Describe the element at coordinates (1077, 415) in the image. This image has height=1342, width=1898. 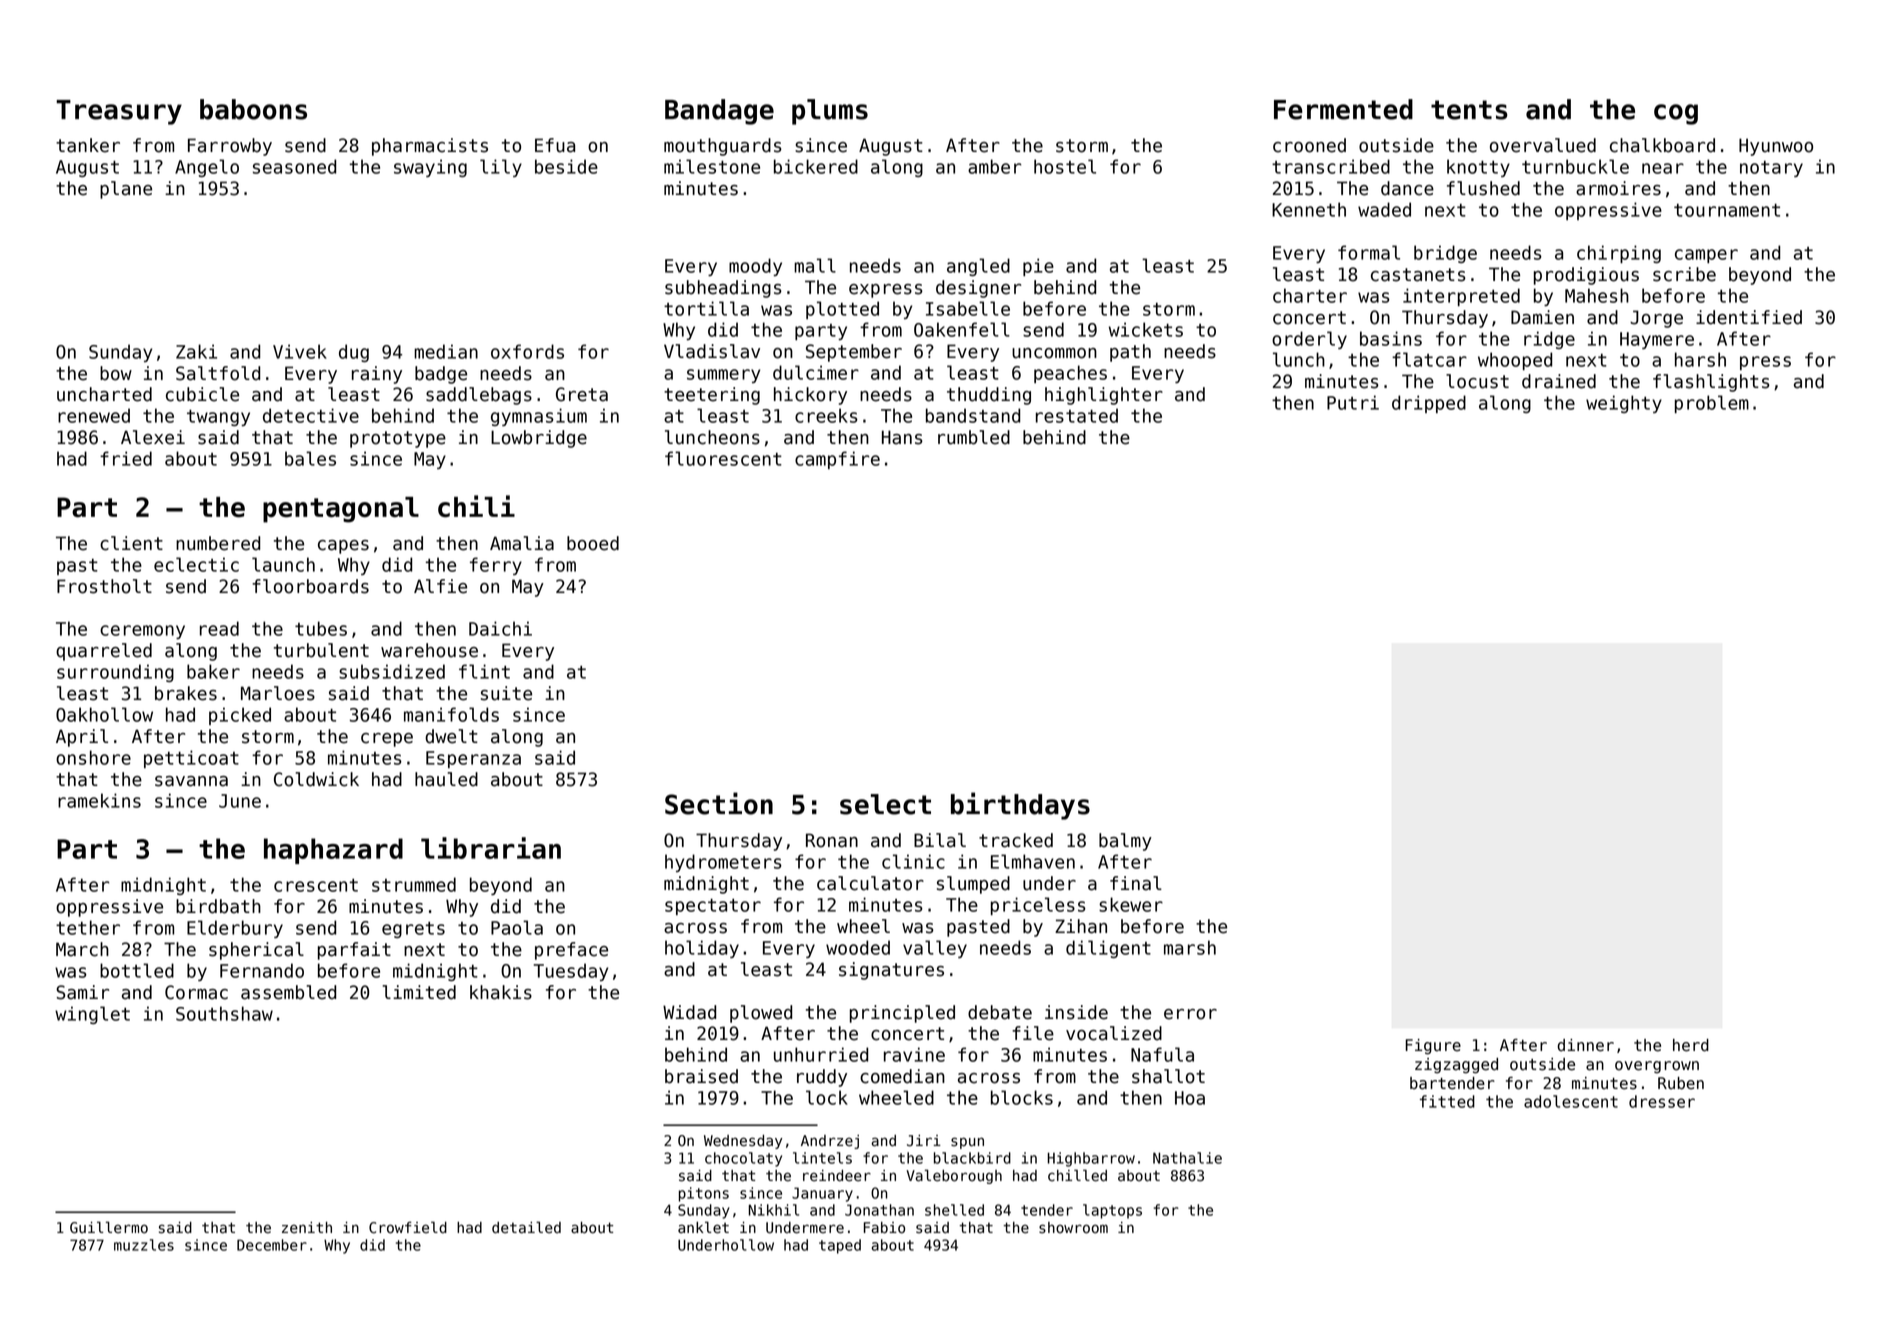
I see `restated` at that location.
